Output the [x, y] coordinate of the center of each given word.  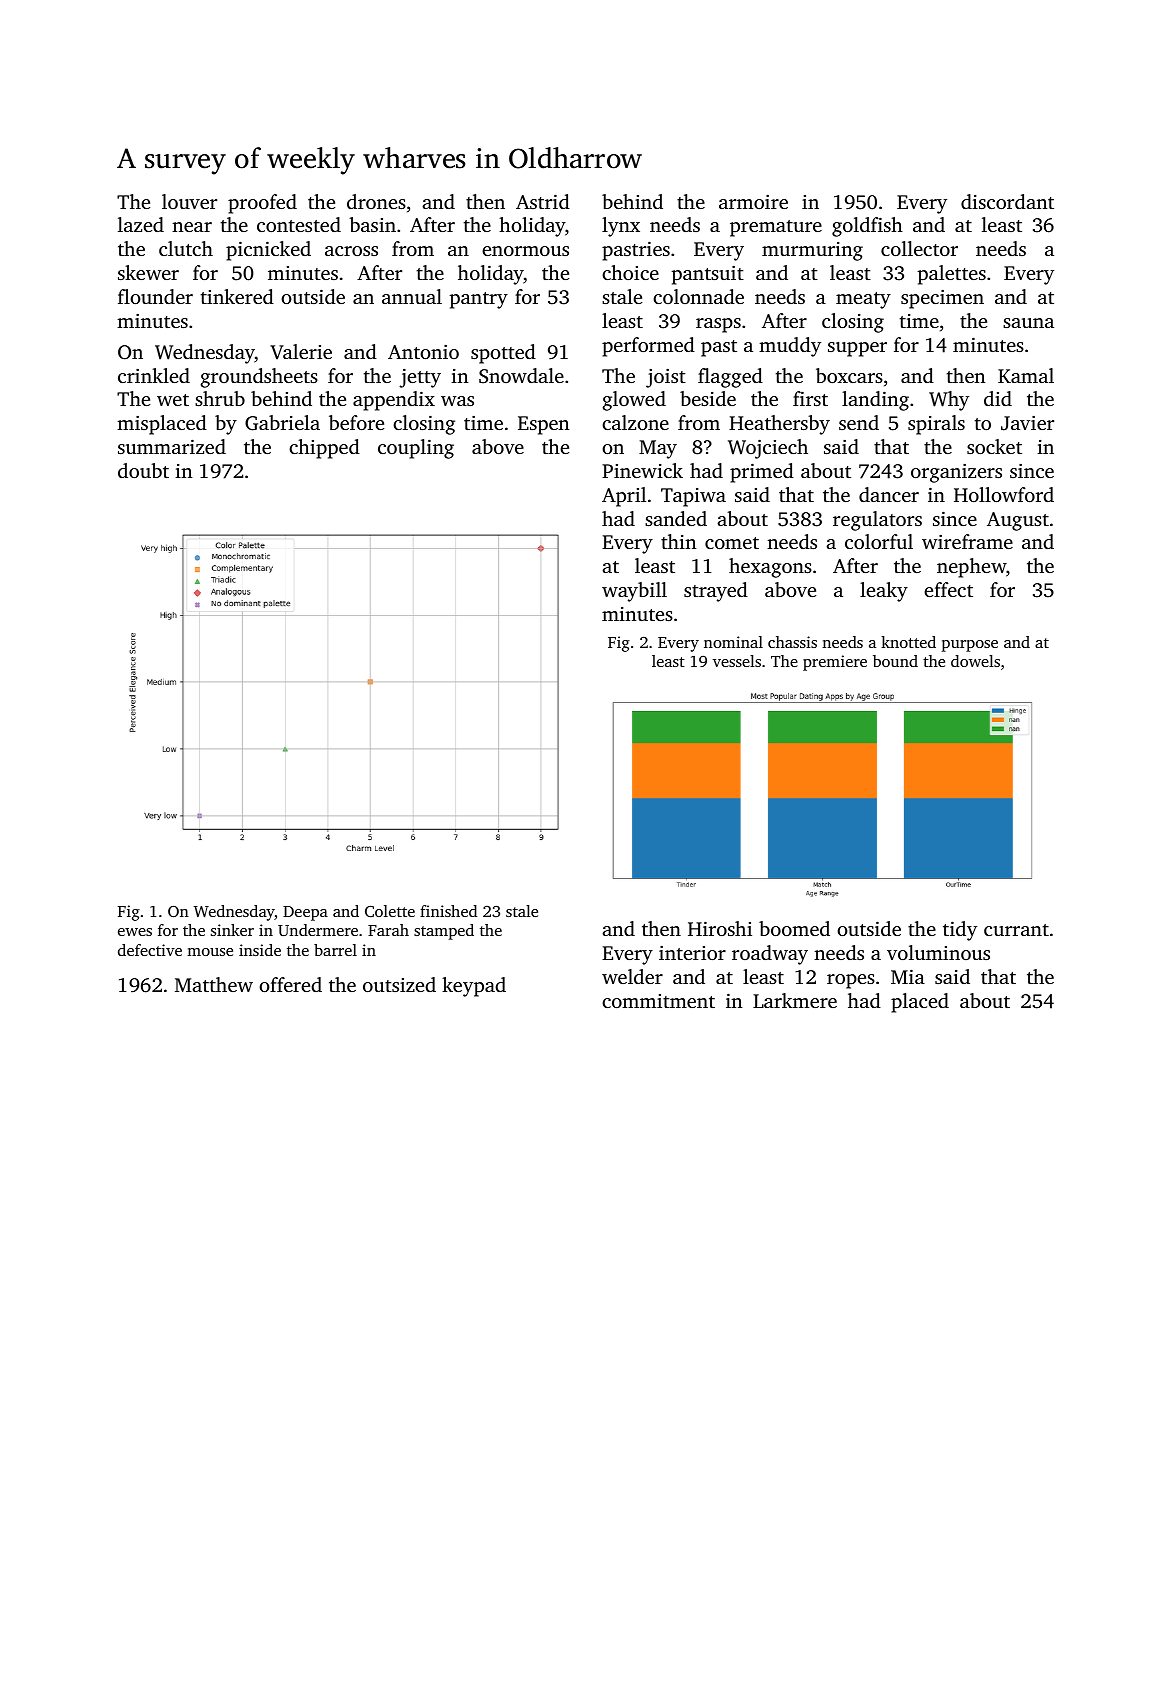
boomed [794, 928]
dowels [975, 661]
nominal [733, 642]
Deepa [305, 913]
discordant [1007, 201]
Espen [543, 425]
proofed [262, 204]
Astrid [543, 201]
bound [895, 661]
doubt [143, 470]
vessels [737, 661]
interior [692, 953]
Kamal [1026, 375]
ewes [135, 932]
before [356, 422]
